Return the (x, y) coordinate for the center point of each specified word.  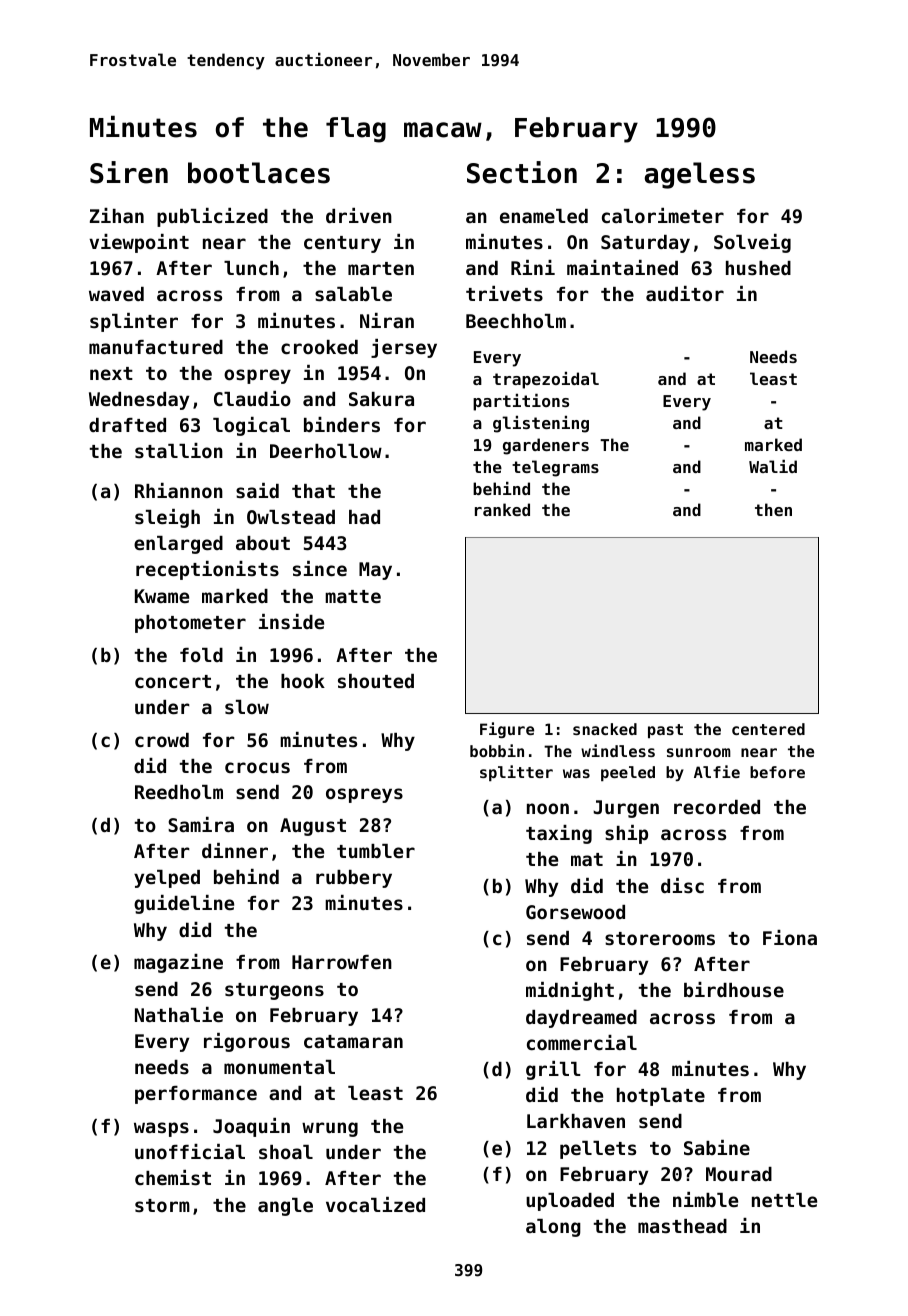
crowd (162, 740)
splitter (516, 773)
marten (381, 268)
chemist (173, 1177)
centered (768, 729)
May (375, 571)
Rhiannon (179, 490)
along (553, 1228)
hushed (758, 268)
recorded (717, 807)
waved (116, 294)
